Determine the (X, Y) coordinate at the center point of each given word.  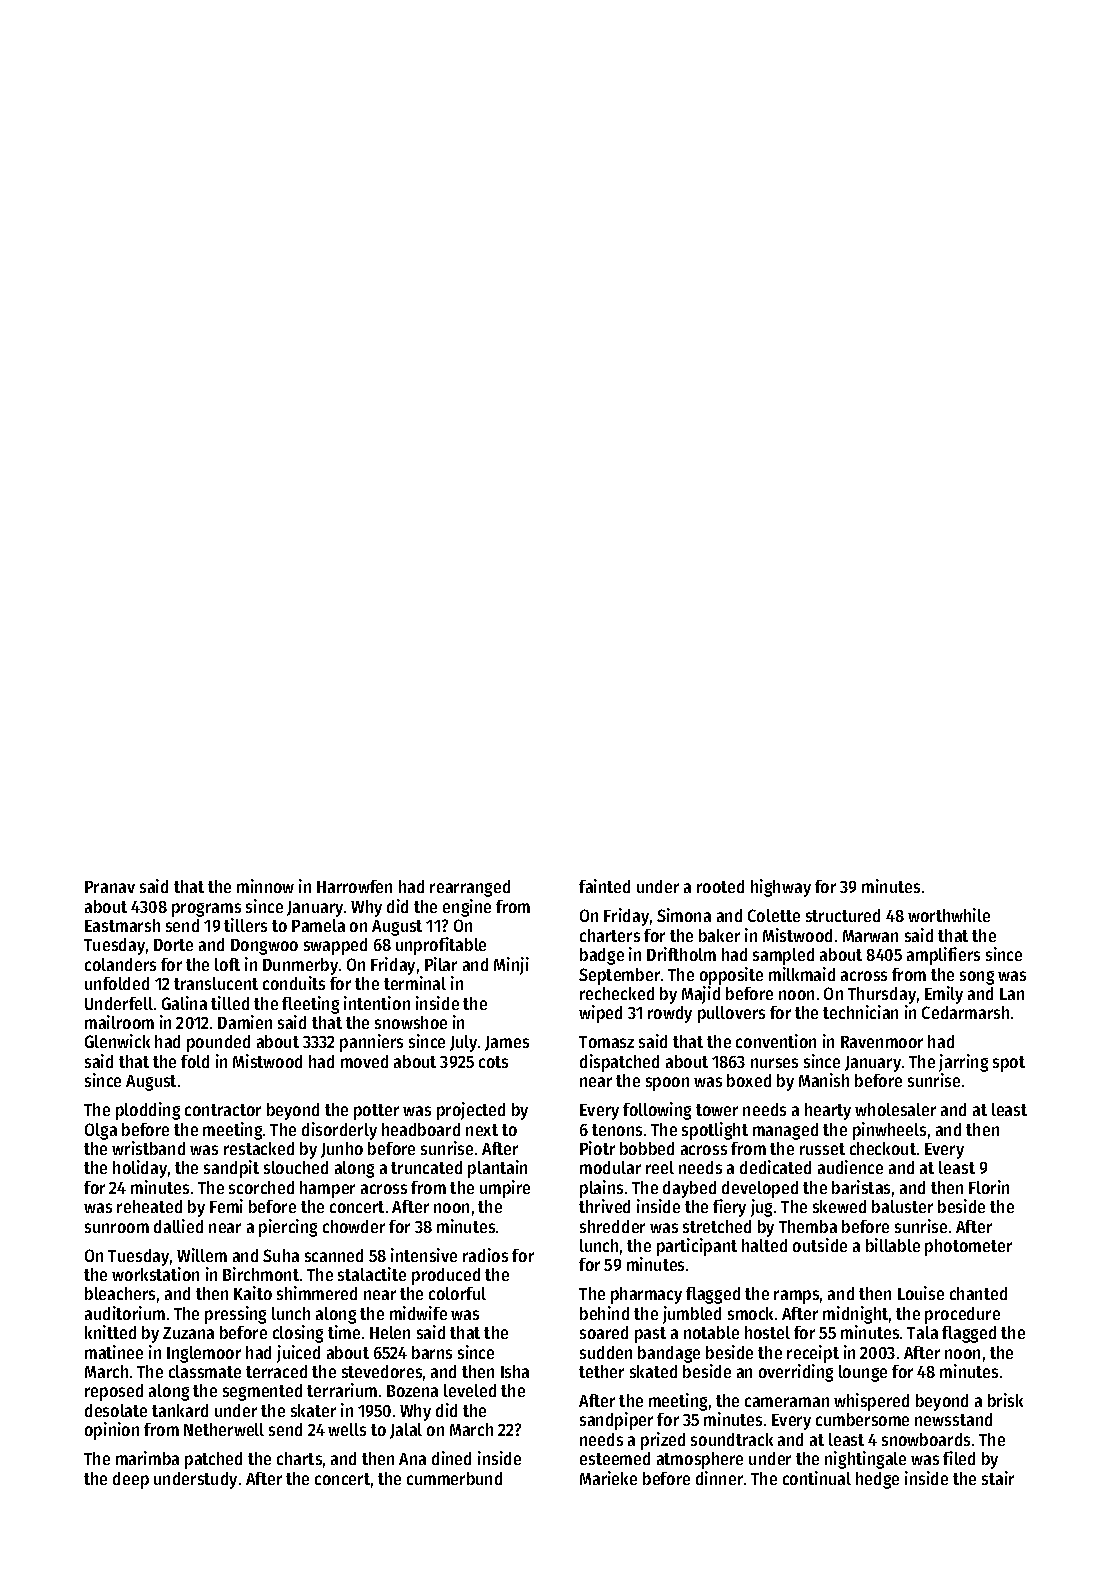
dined (451, 1458)
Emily (944, 995)
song (977, 978)
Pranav (110, 887)
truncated (426, 1167)
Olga (101, 1131)
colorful (457, 1293)
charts (299, 1458)
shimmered (317, 1293)
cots (493, 1062)
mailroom (119, 1022)
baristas (861, 1187)
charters (610, 935)
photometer (968, 1247)
